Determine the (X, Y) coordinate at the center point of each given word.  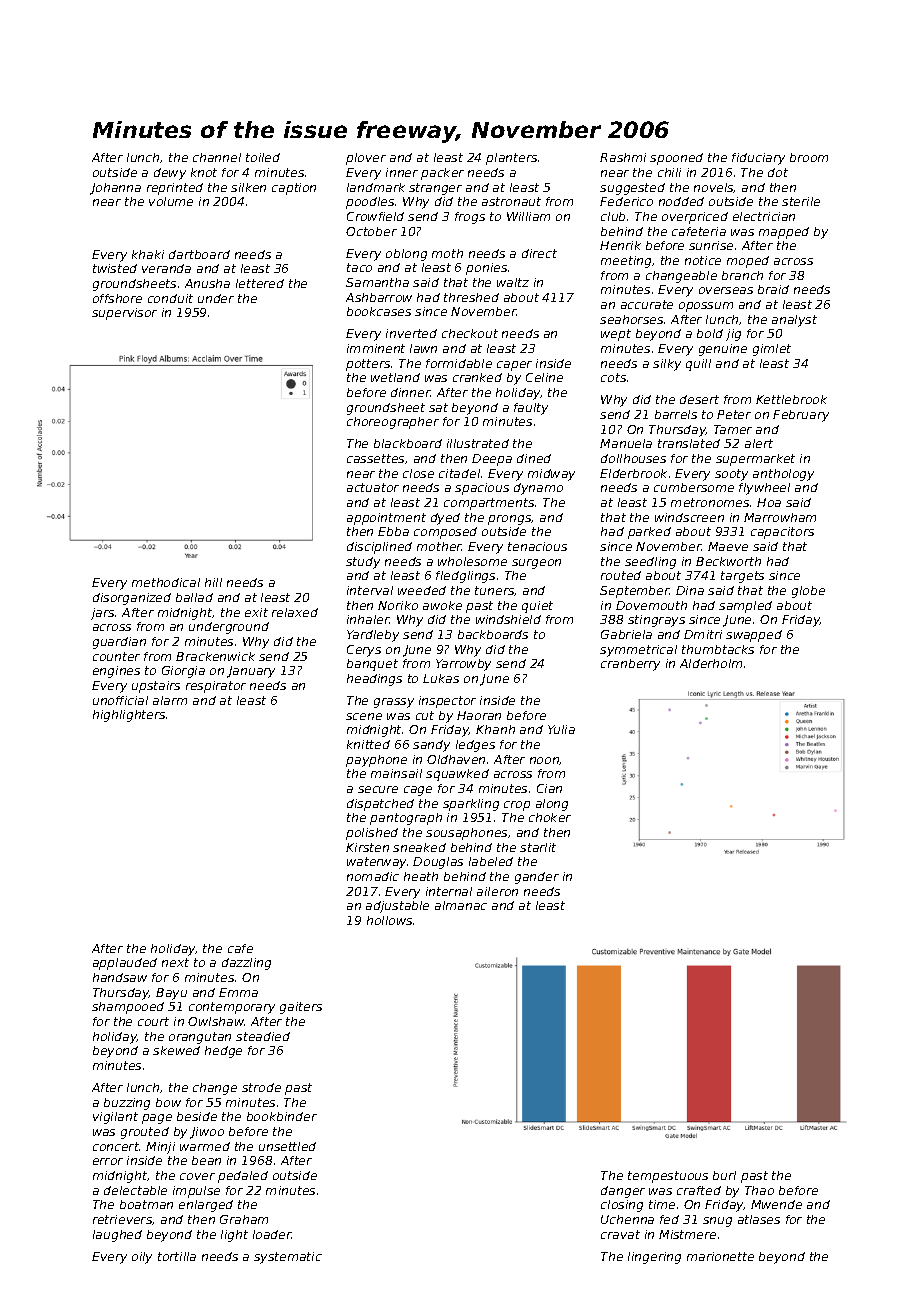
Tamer (733, 429)
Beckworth (728, 561)
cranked (477, 377)
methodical (166, 582)
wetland (395, 377)
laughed (117, 1236)
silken (248, 187)
